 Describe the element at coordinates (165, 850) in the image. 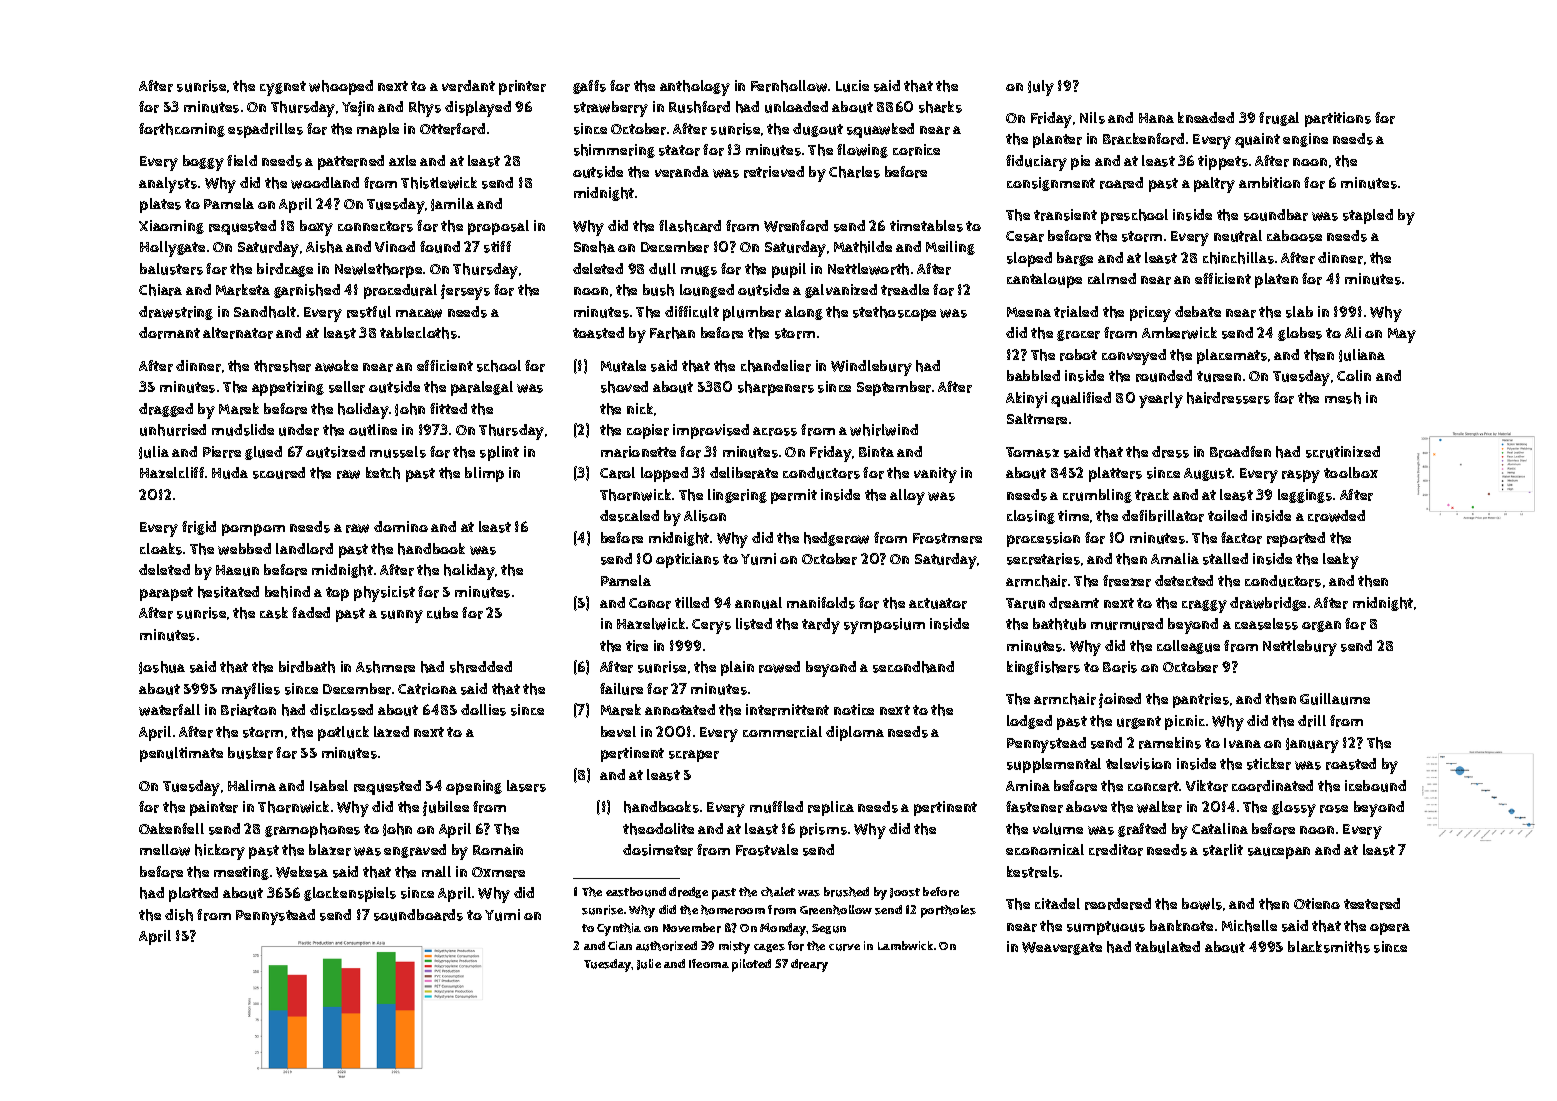

I see `mellow` at that location.
